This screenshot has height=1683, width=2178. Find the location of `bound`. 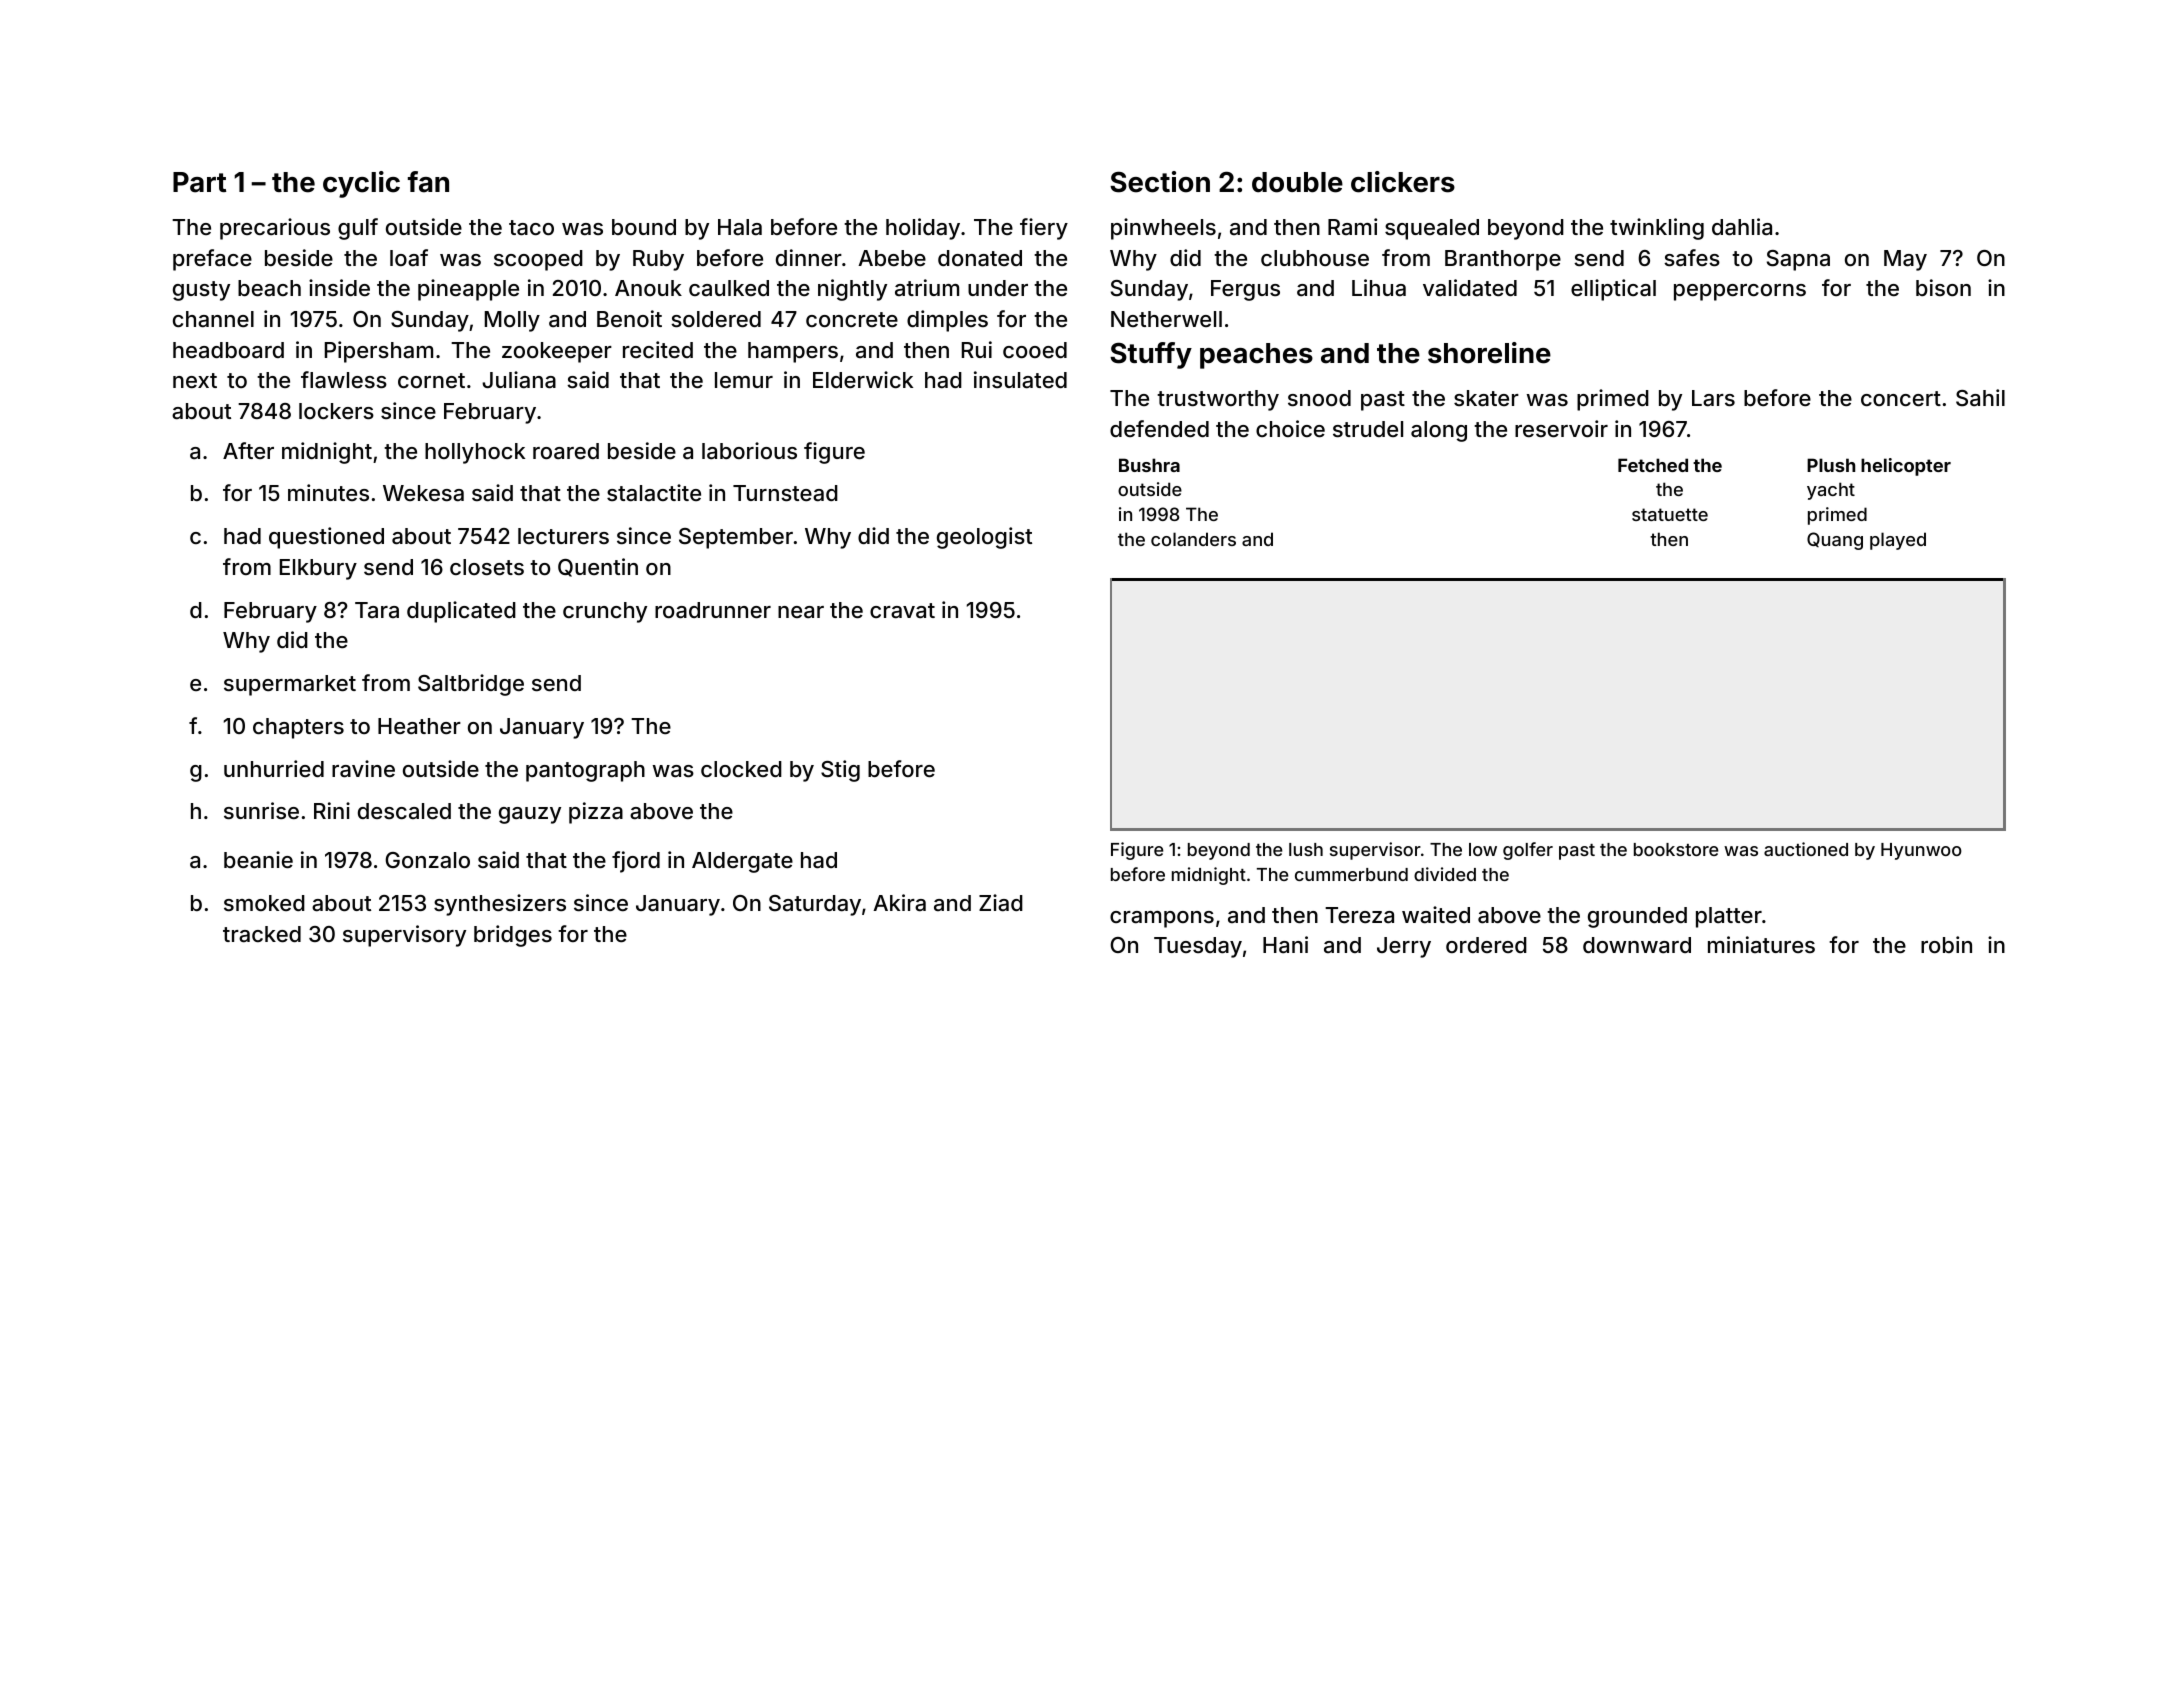

bound is located at coordinates (644, 227).
